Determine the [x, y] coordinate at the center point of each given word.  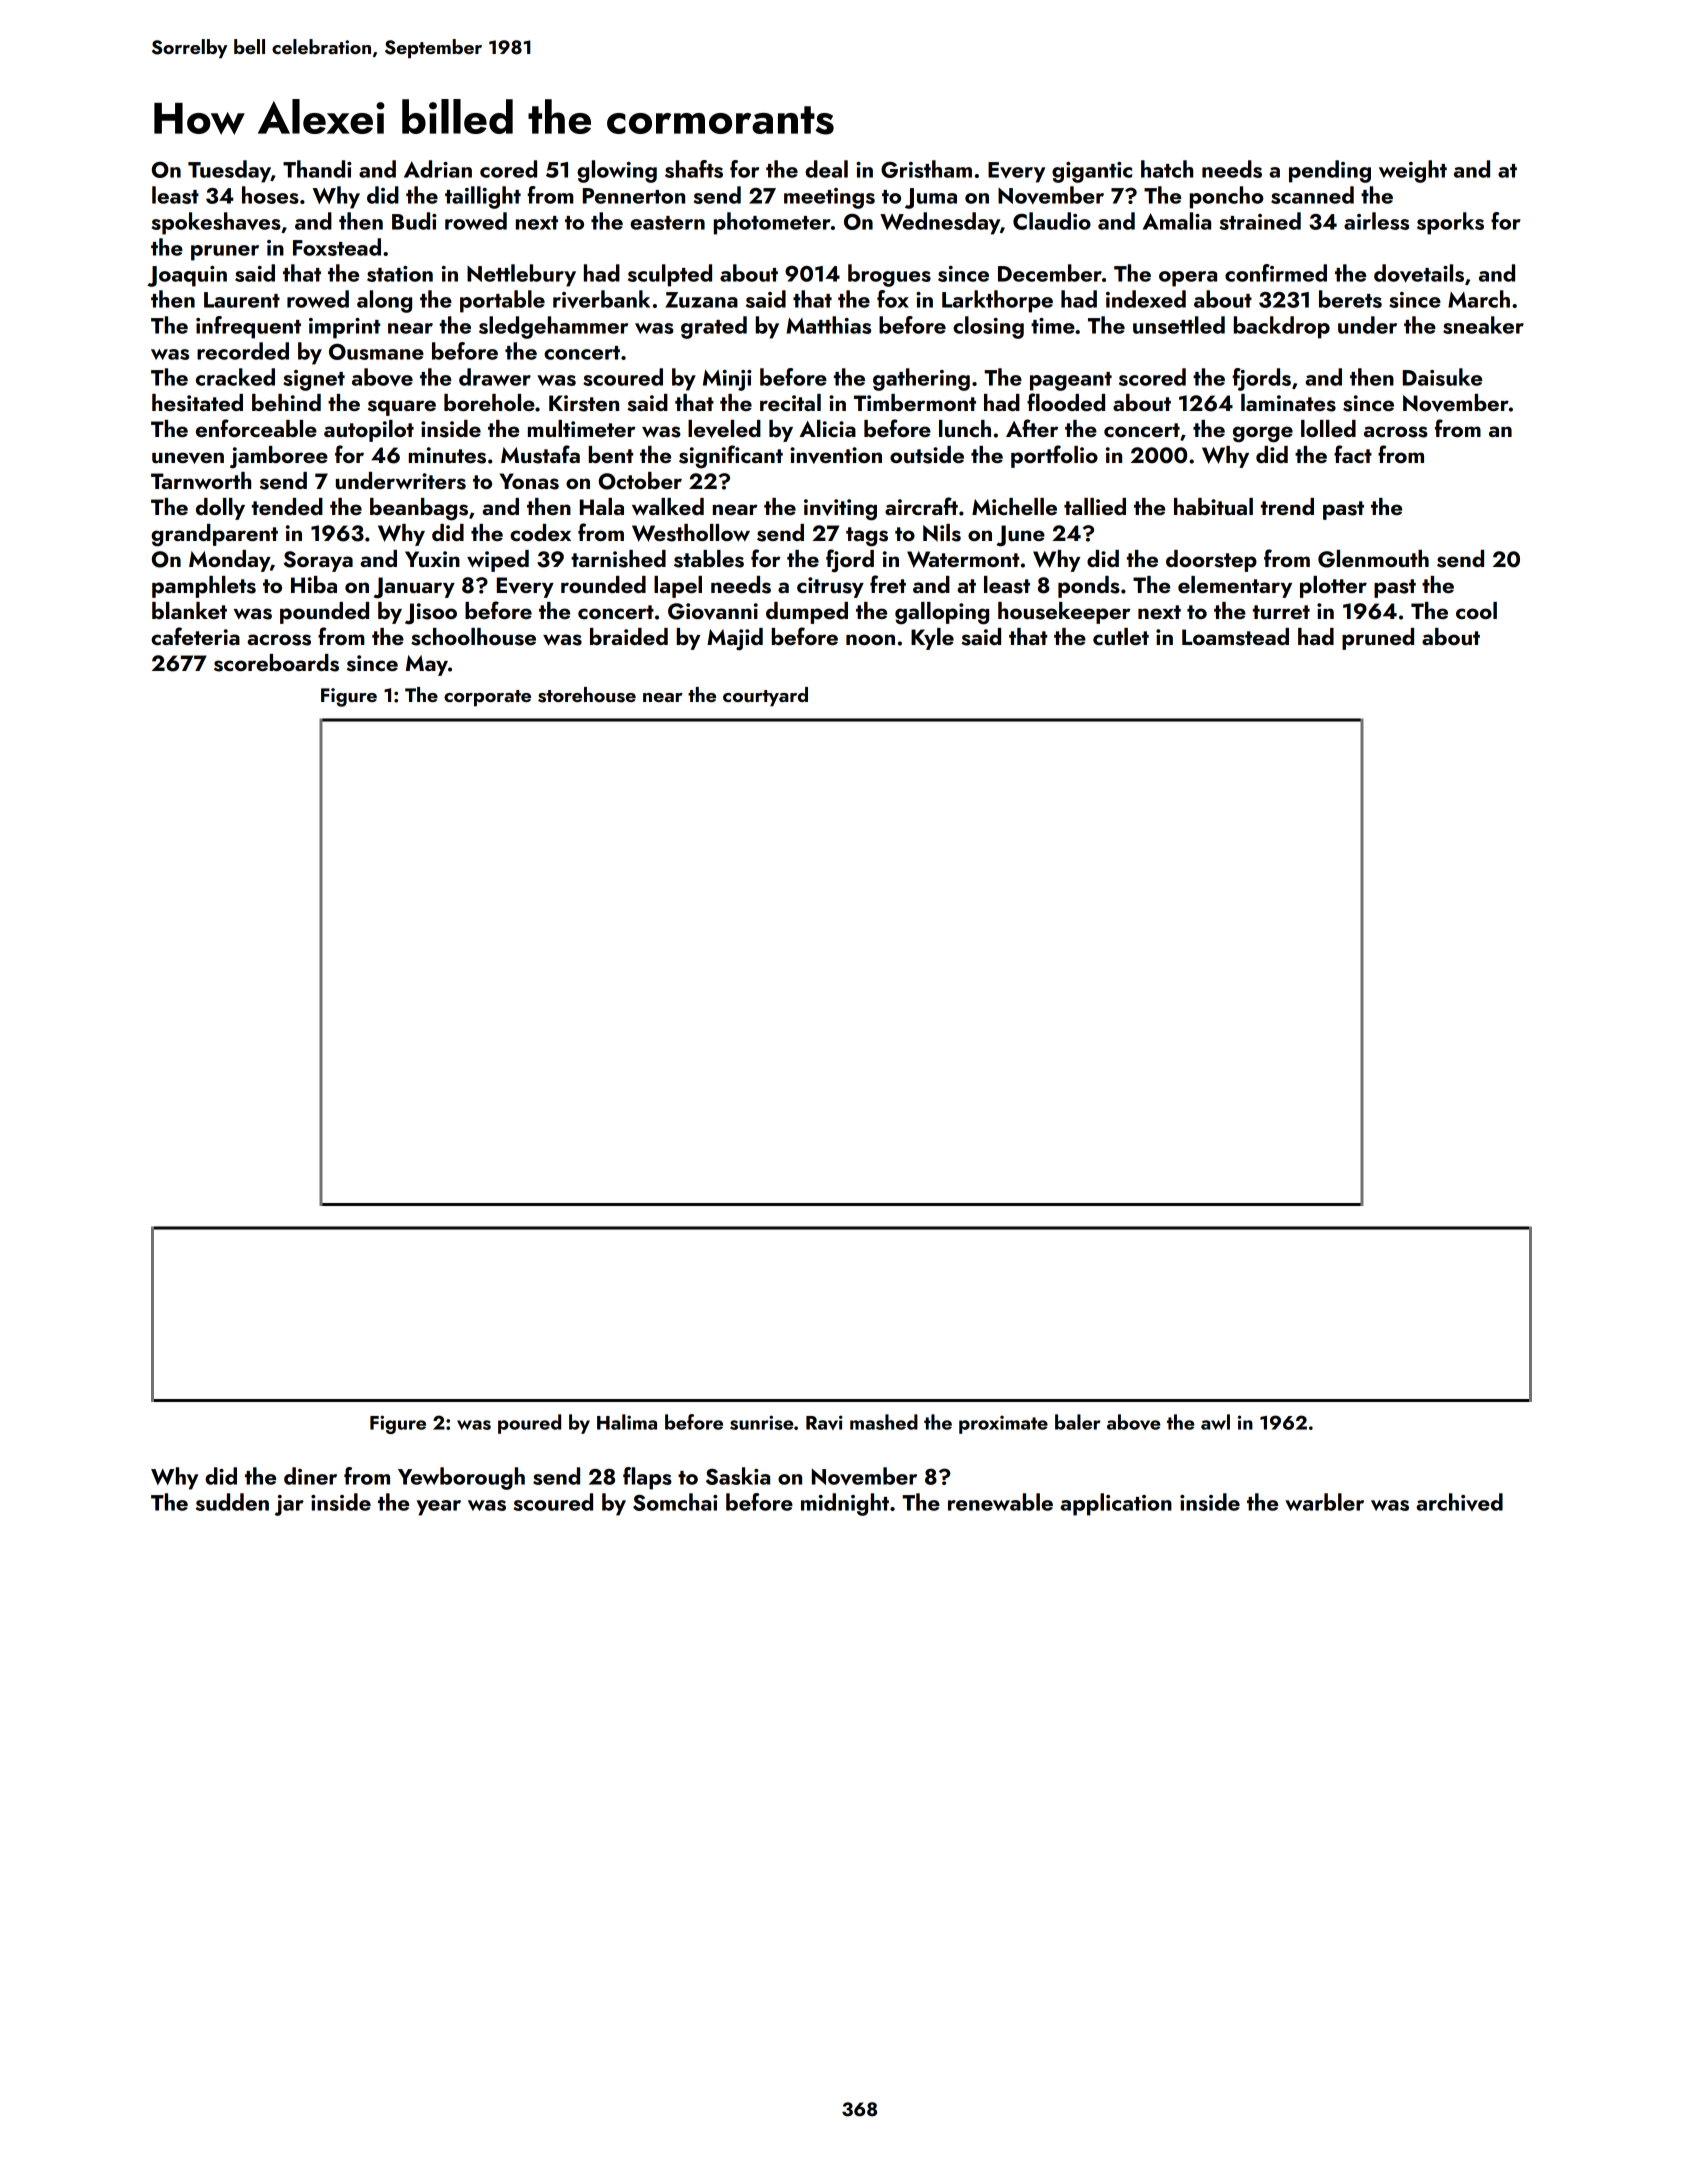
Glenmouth [1373, 559]
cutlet [1121, 636]
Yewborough [461, 1478]
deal [826, 169]
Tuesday [229, 171]
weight [1413, 171]
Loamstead [1235, 637]
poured [529, 1424]
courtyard [765, 697]
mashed [884, 1422]
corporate [487, 698]
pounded [324, 613]
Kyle [932, 639]
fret [888, 584]
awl [1215, 1422]
